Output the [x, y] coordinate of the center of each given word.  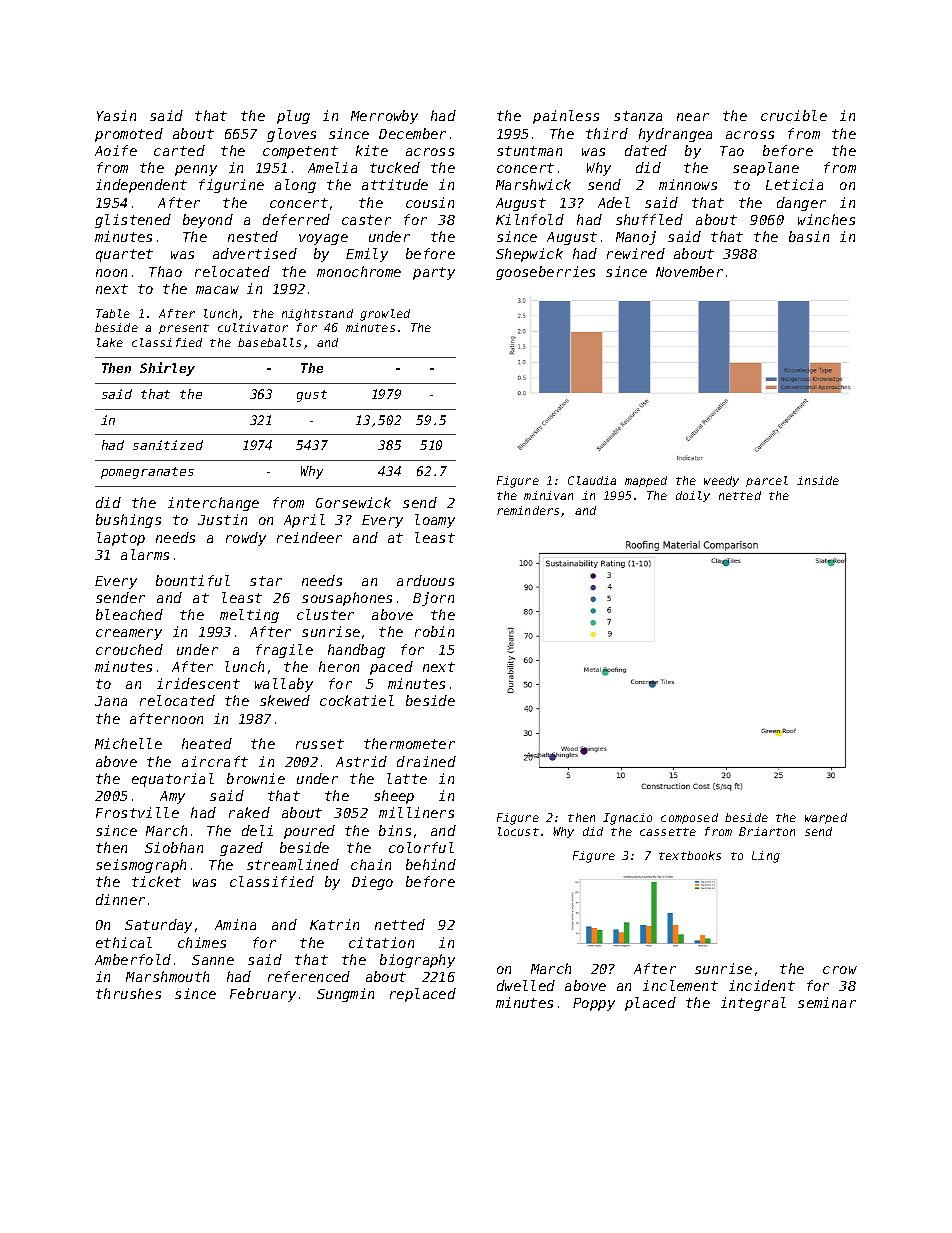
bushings [128, 521]
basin [809, 236]
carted [179, 150]
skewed [285, 700]
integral [753, 1004]
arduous [425, 580]
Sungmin [345, 995]
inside [818, 480]
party [434, 273]
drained [426, 761]
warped [826, 818]
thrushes [128, 993]
